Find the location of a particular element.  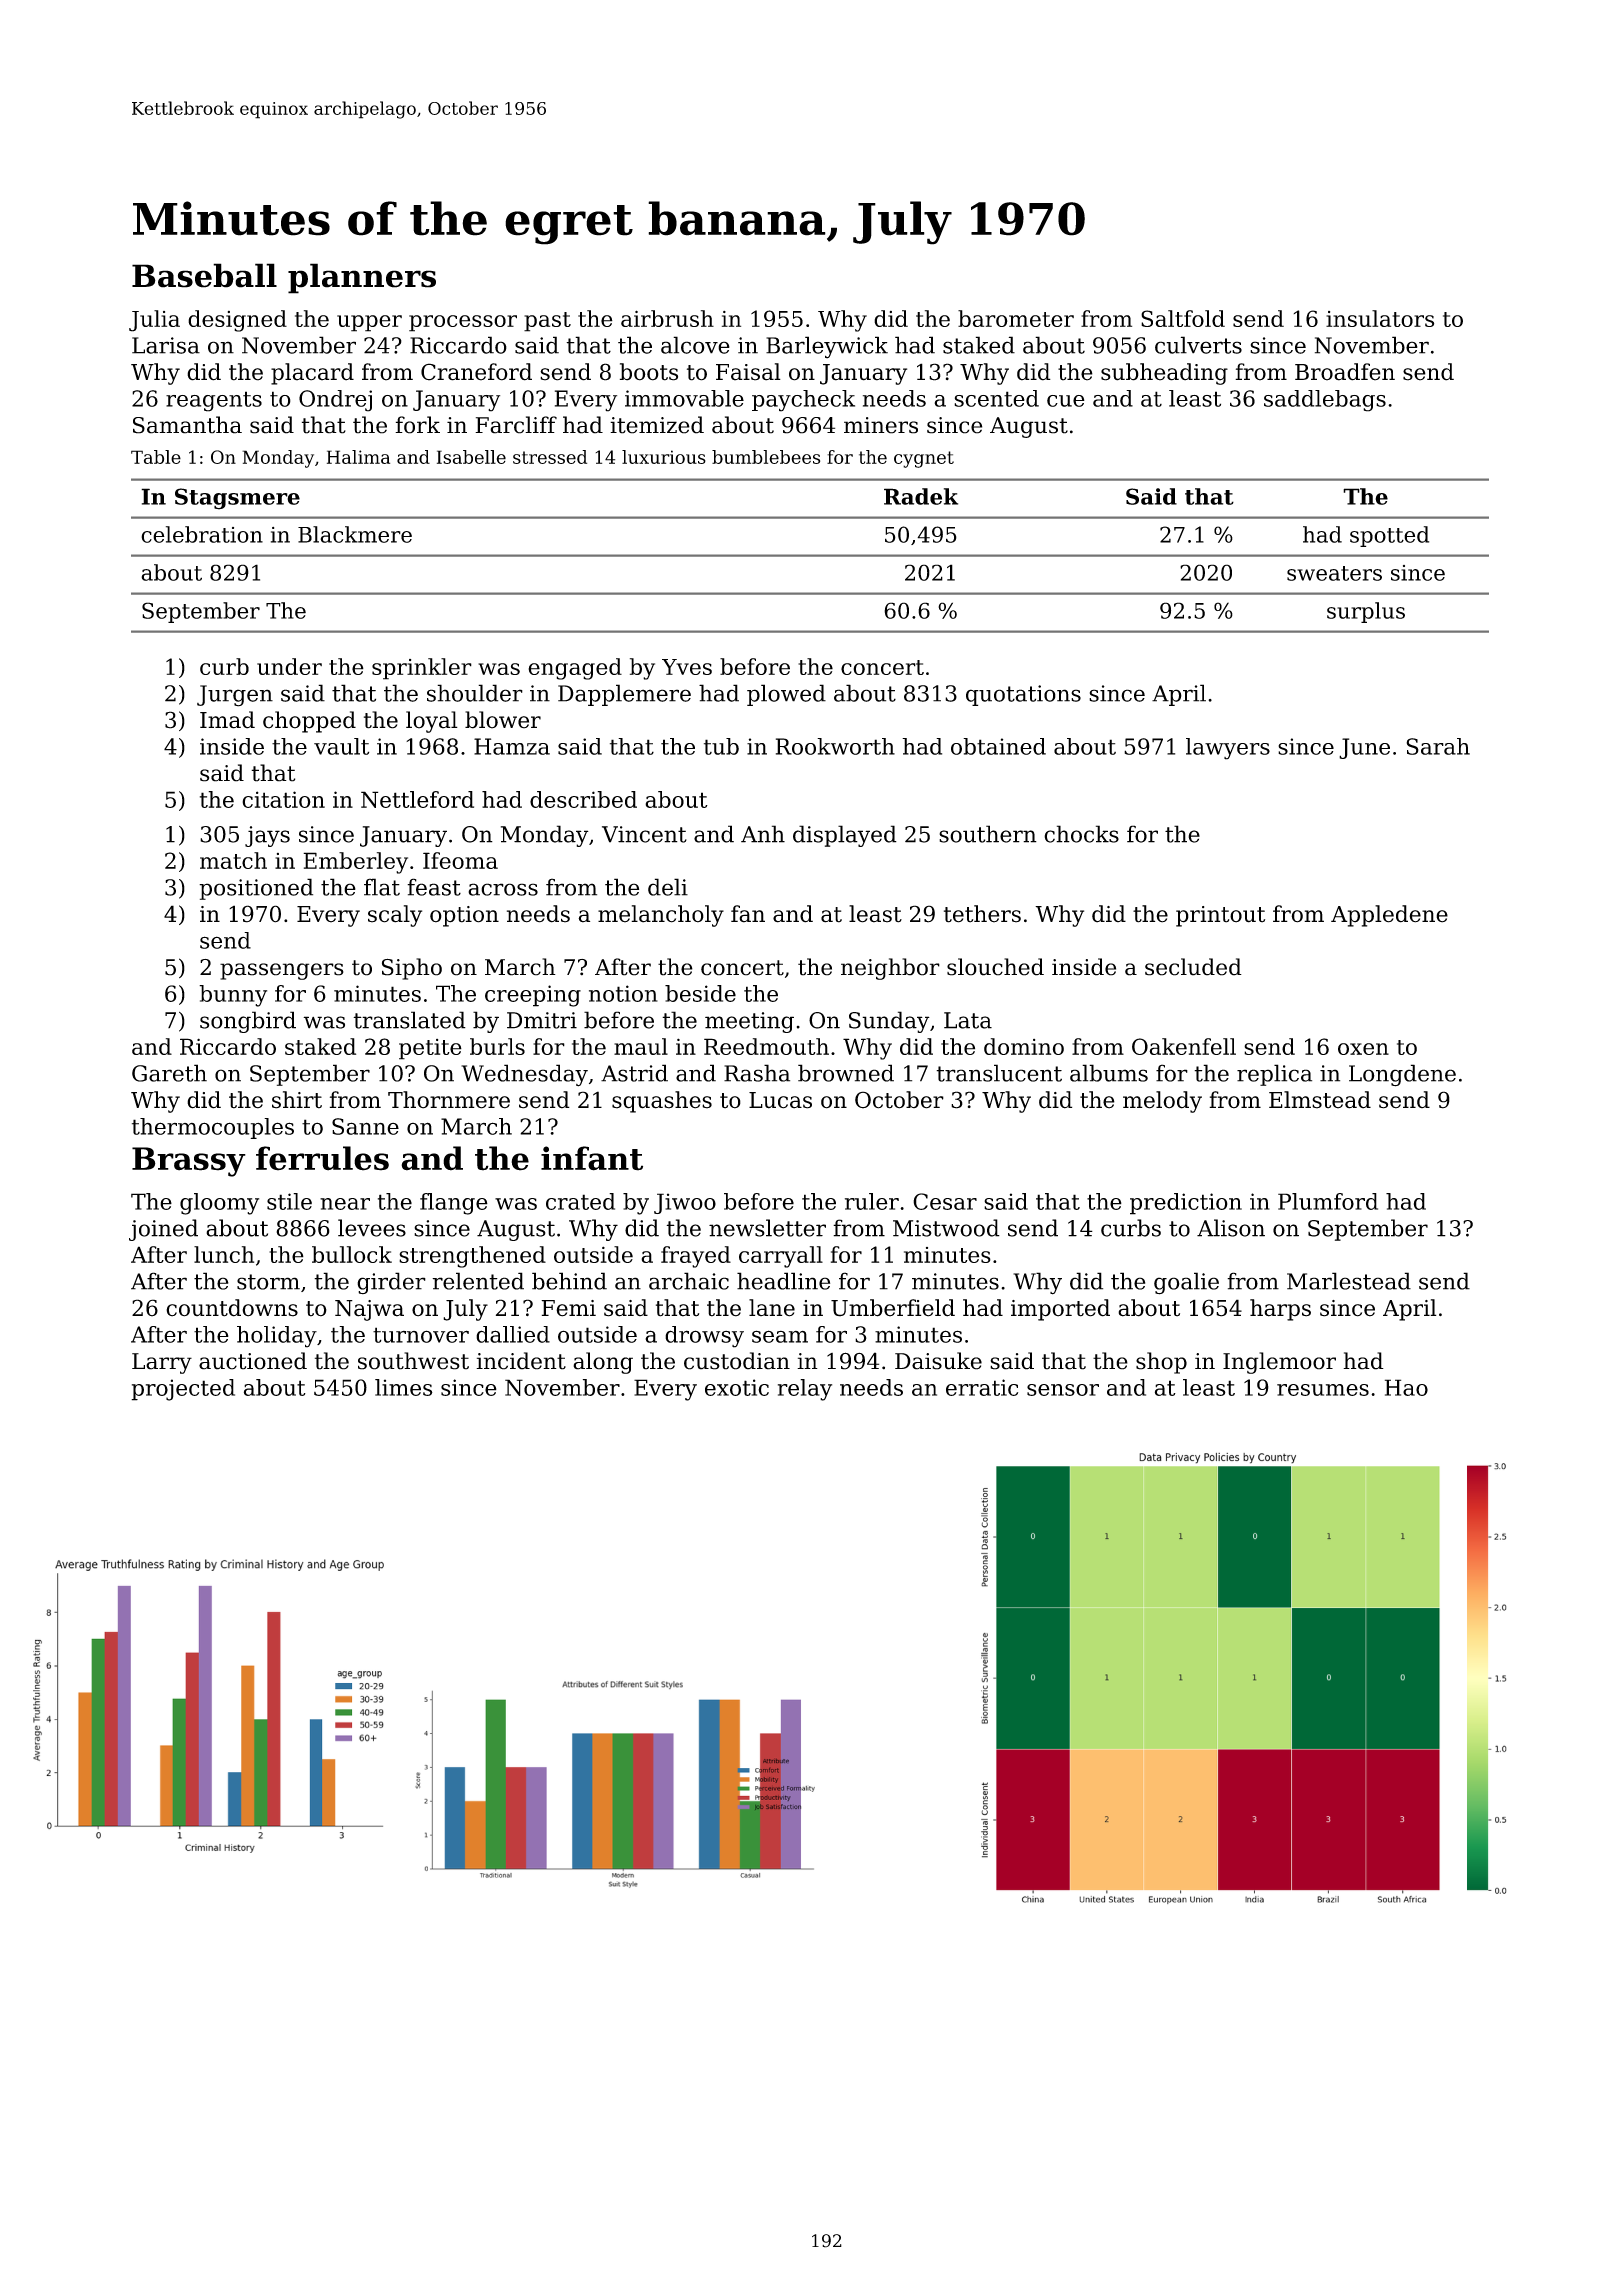

chocks is located at coordinates (1081, 834).
